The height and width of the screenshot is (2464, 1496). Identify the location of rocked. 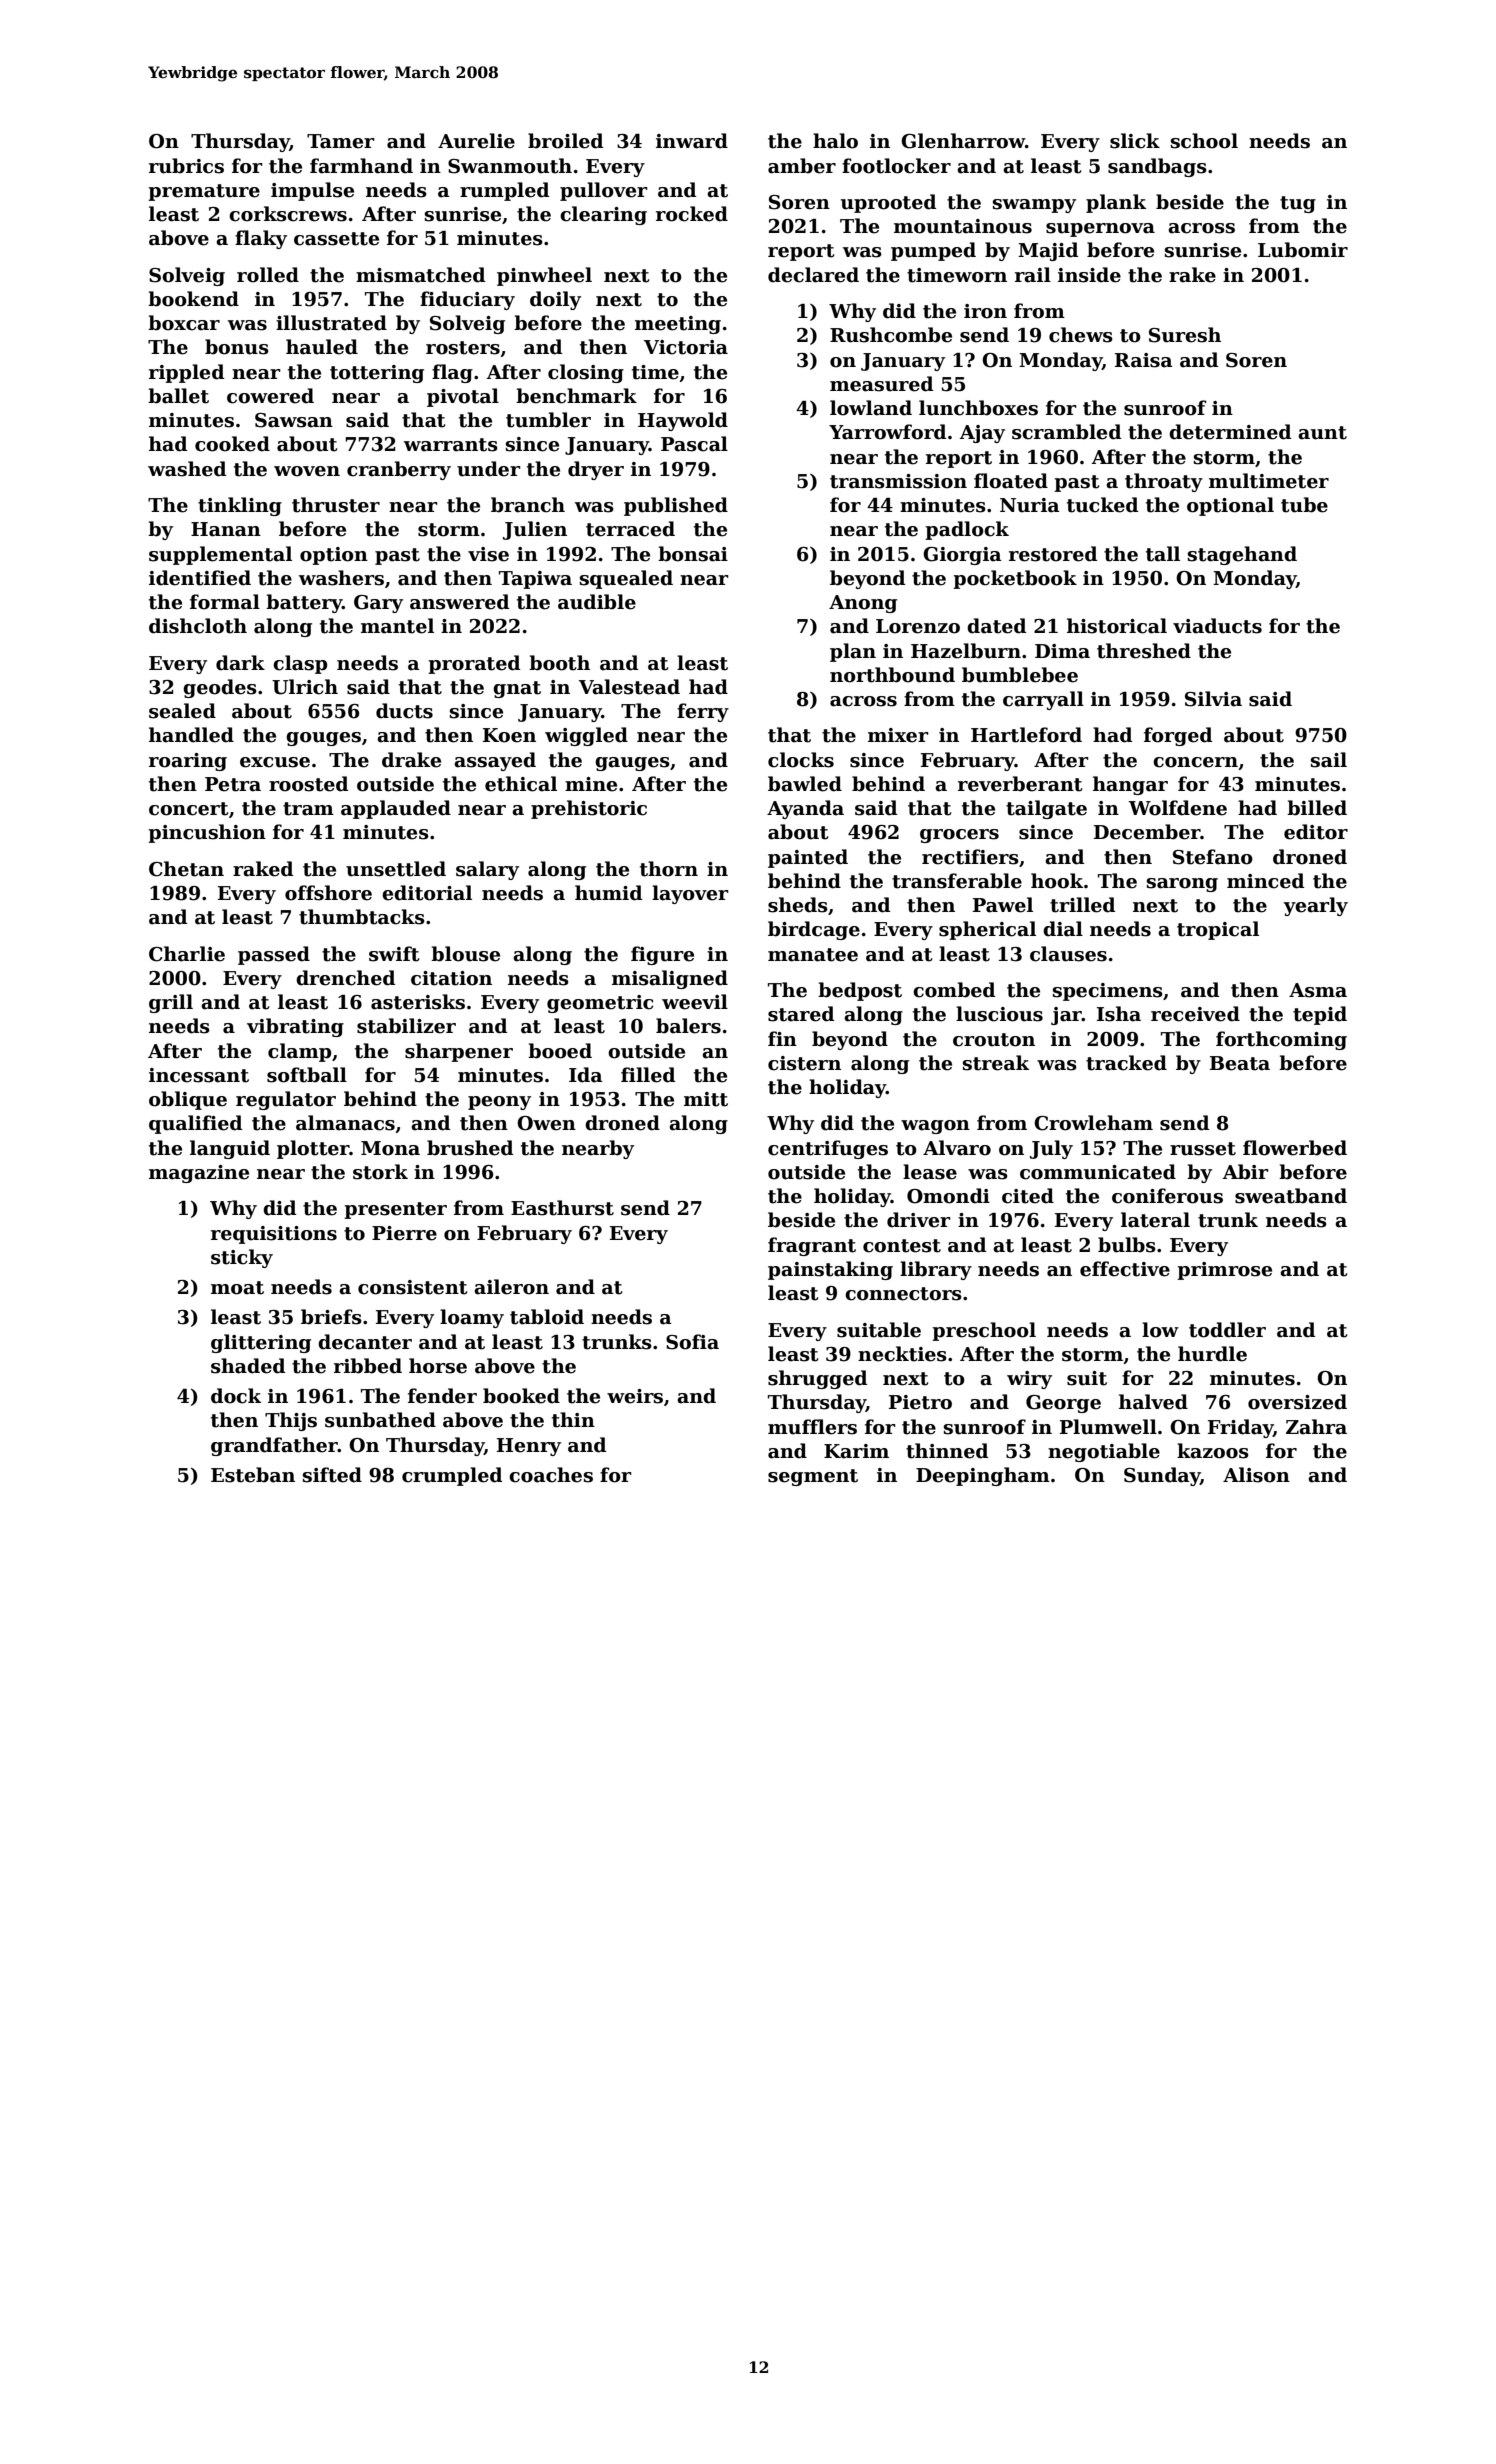
(692, 214).
